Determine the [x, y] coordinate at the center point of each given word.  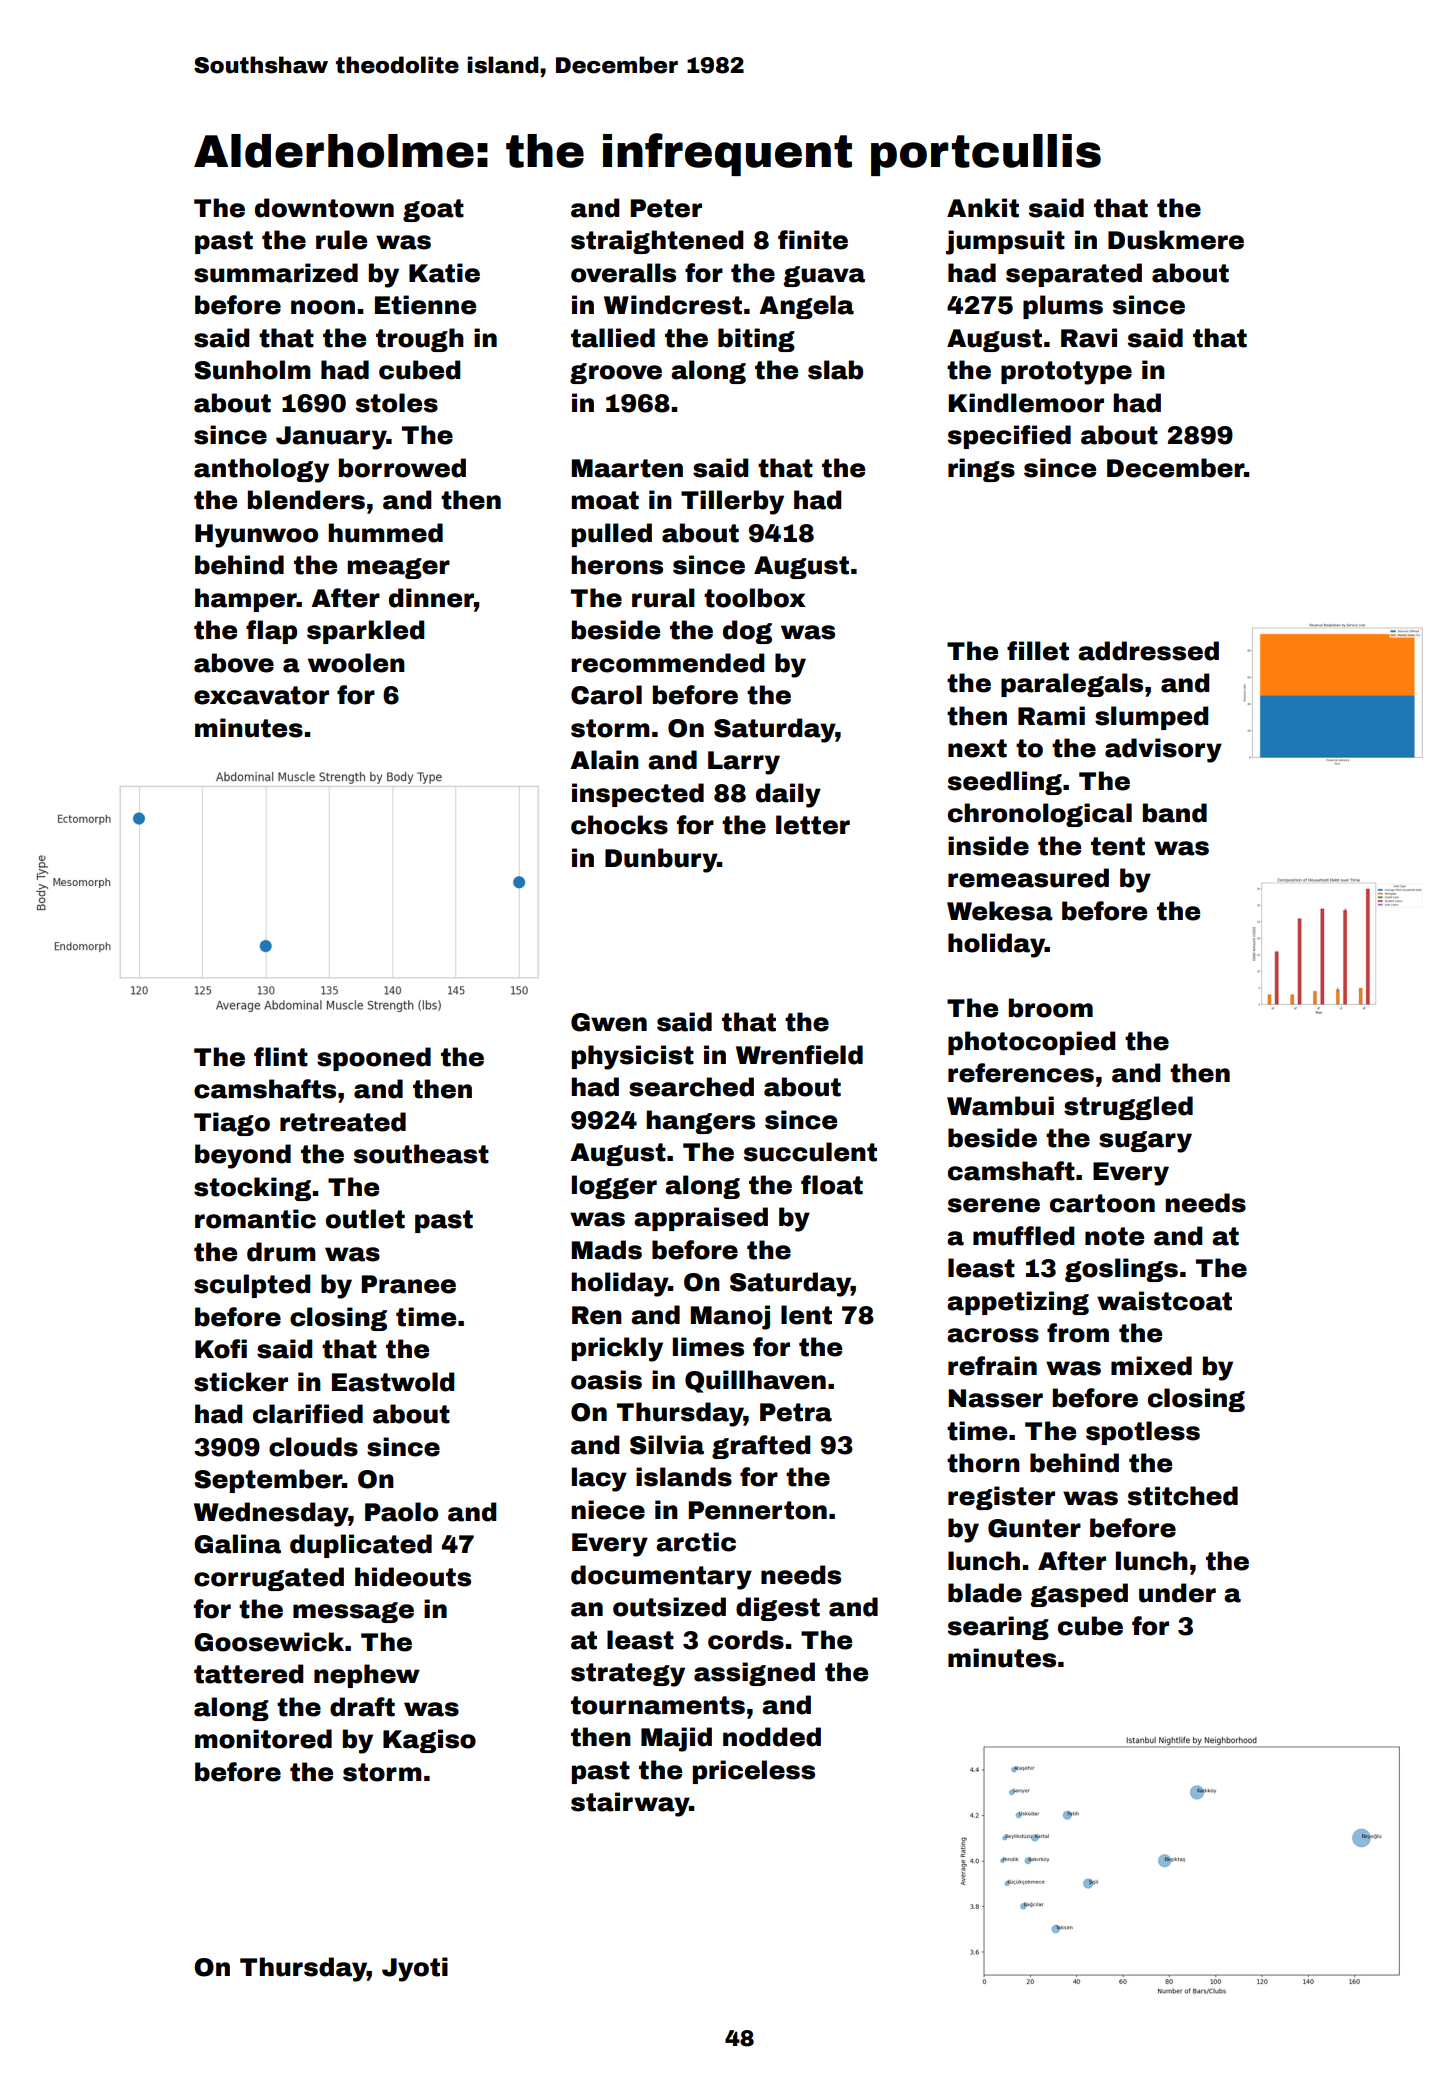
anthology [261, 470]
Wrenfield [799, 1055]
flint [281, 1057]
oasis [606, 1380]
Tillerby [732, 502]
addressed [1148, 651]
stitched [1183, 1496]
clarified [308, 1414]
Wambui [1000, 1106]
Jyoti [415, 1969]
